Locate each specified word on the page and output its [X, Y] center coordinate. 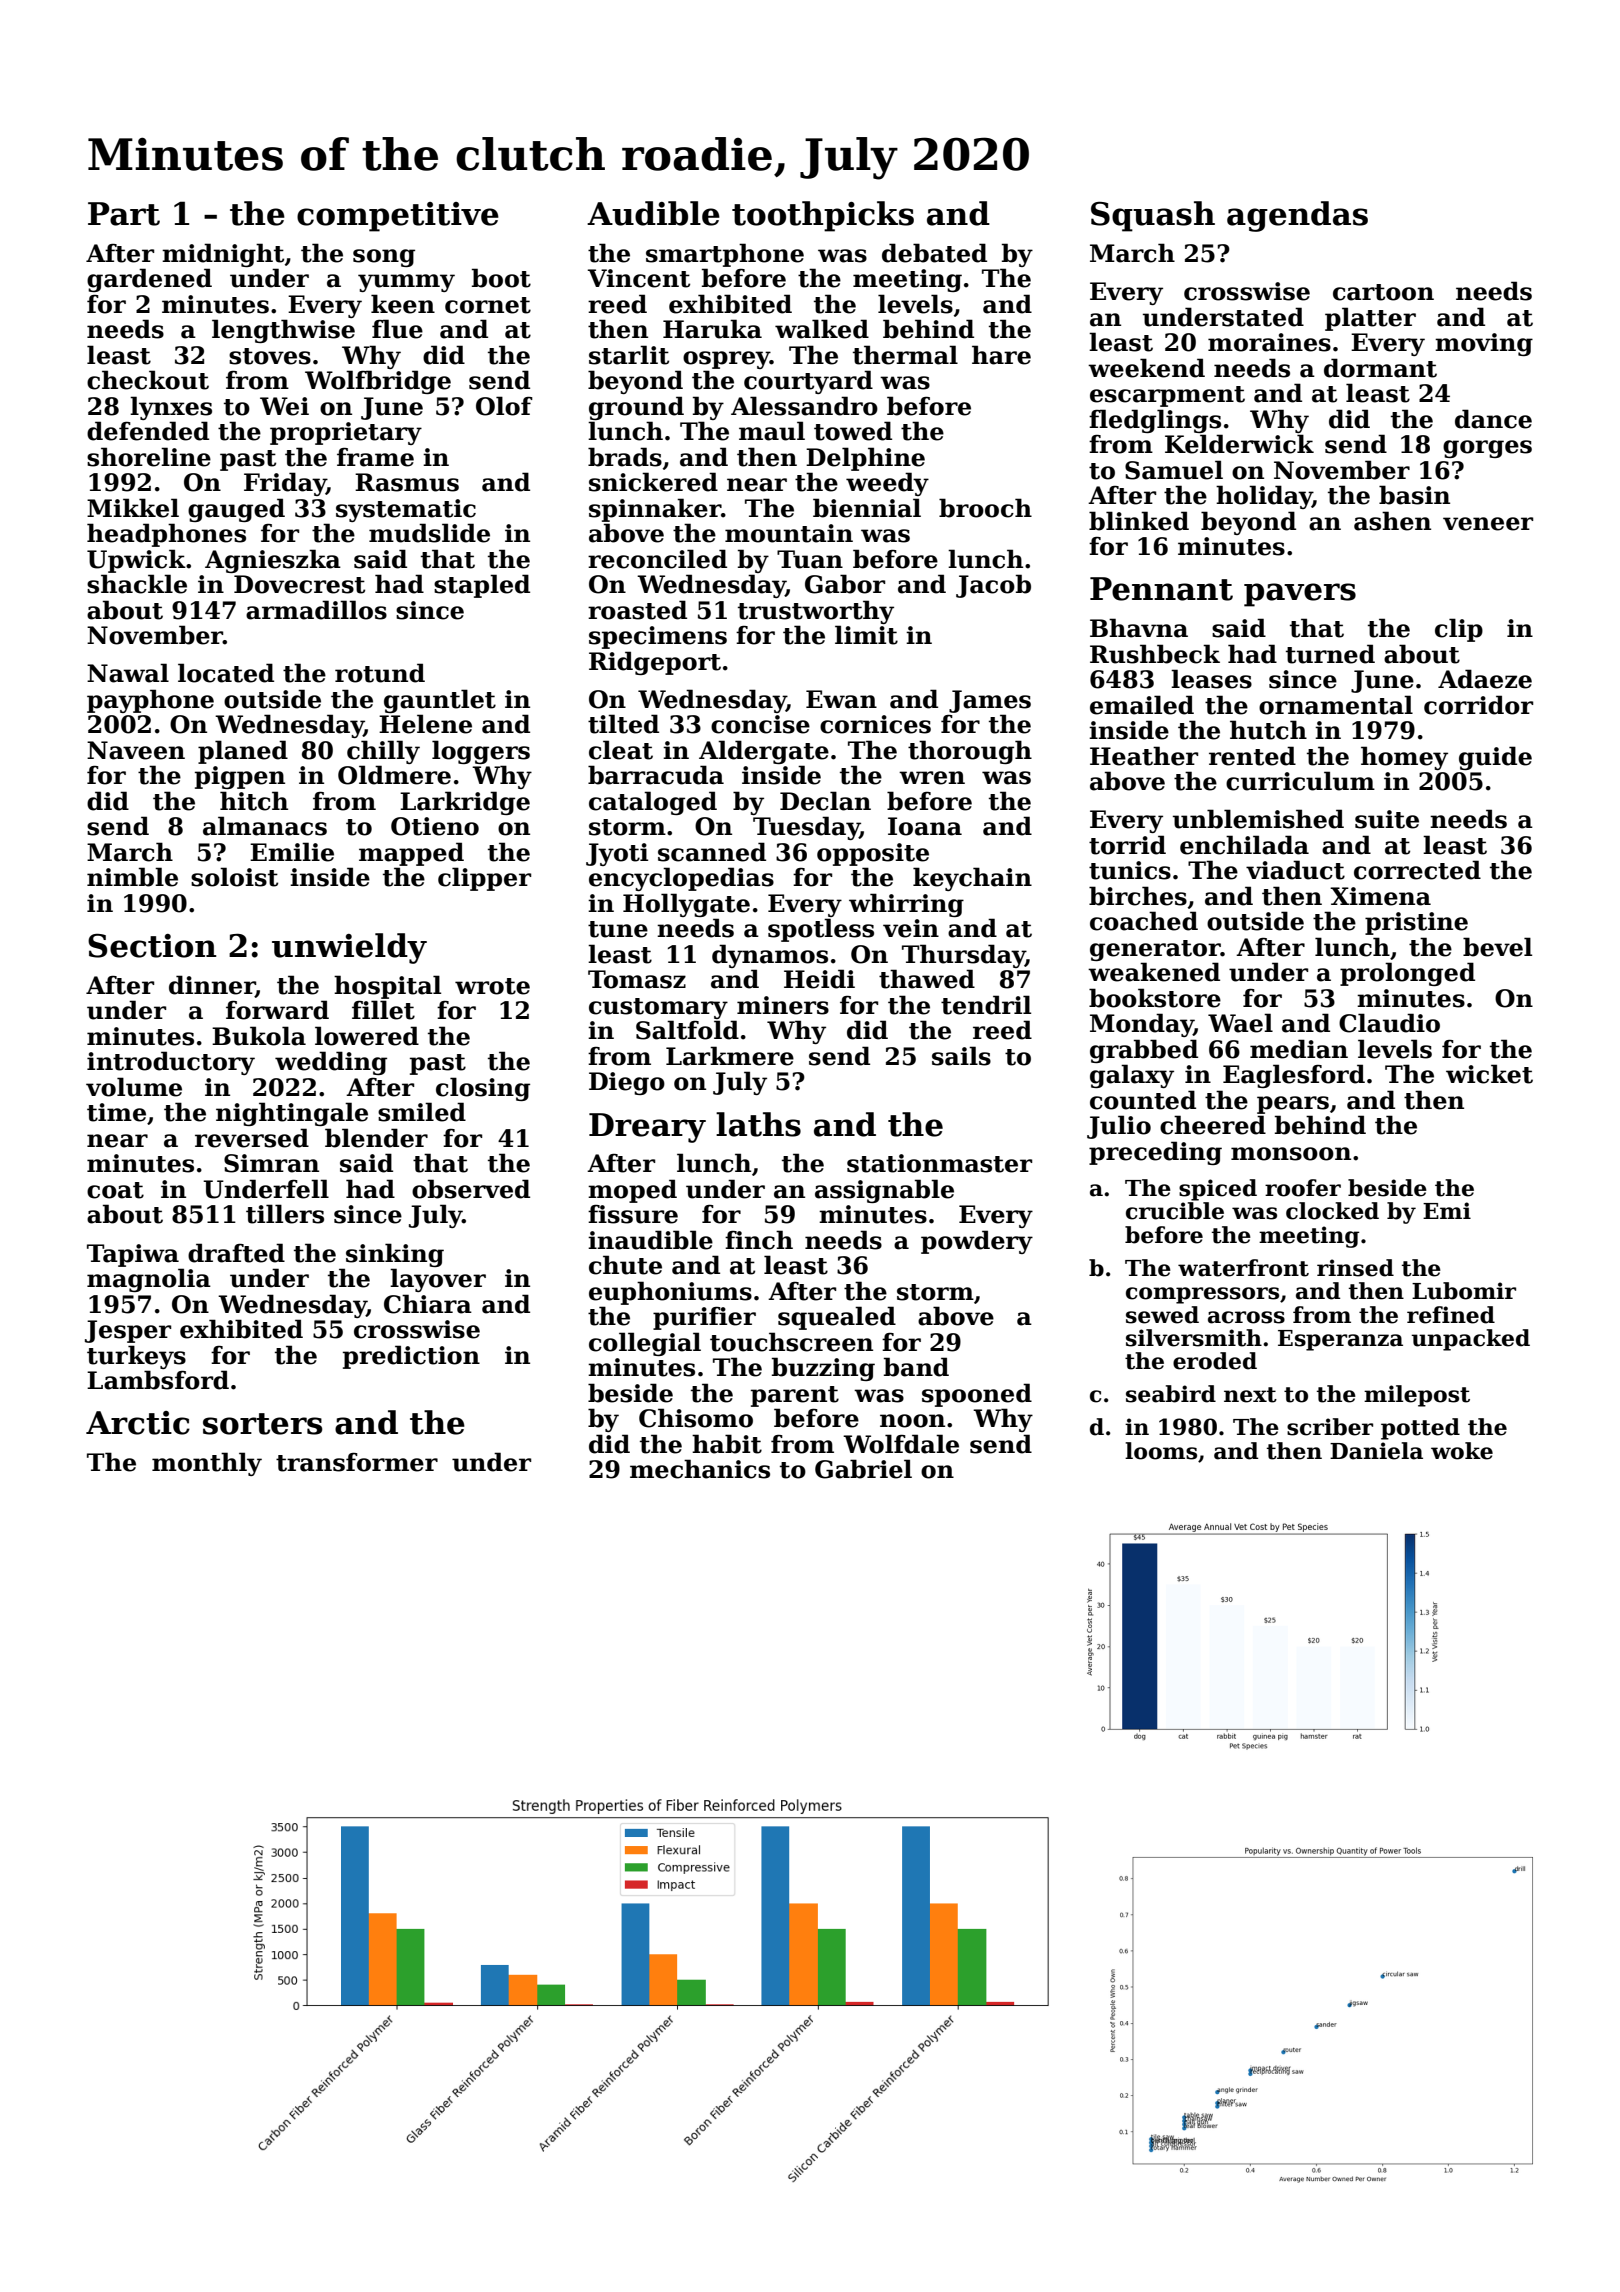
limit [866, 635]
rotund [380, 673]
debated [934, 253]
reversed [252, 1138]
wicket [1489, 1074]
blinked [1139, 521]
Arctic [138, 1423]
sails [961, 1056]
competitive [398, 217]
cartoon [1383, 292]
